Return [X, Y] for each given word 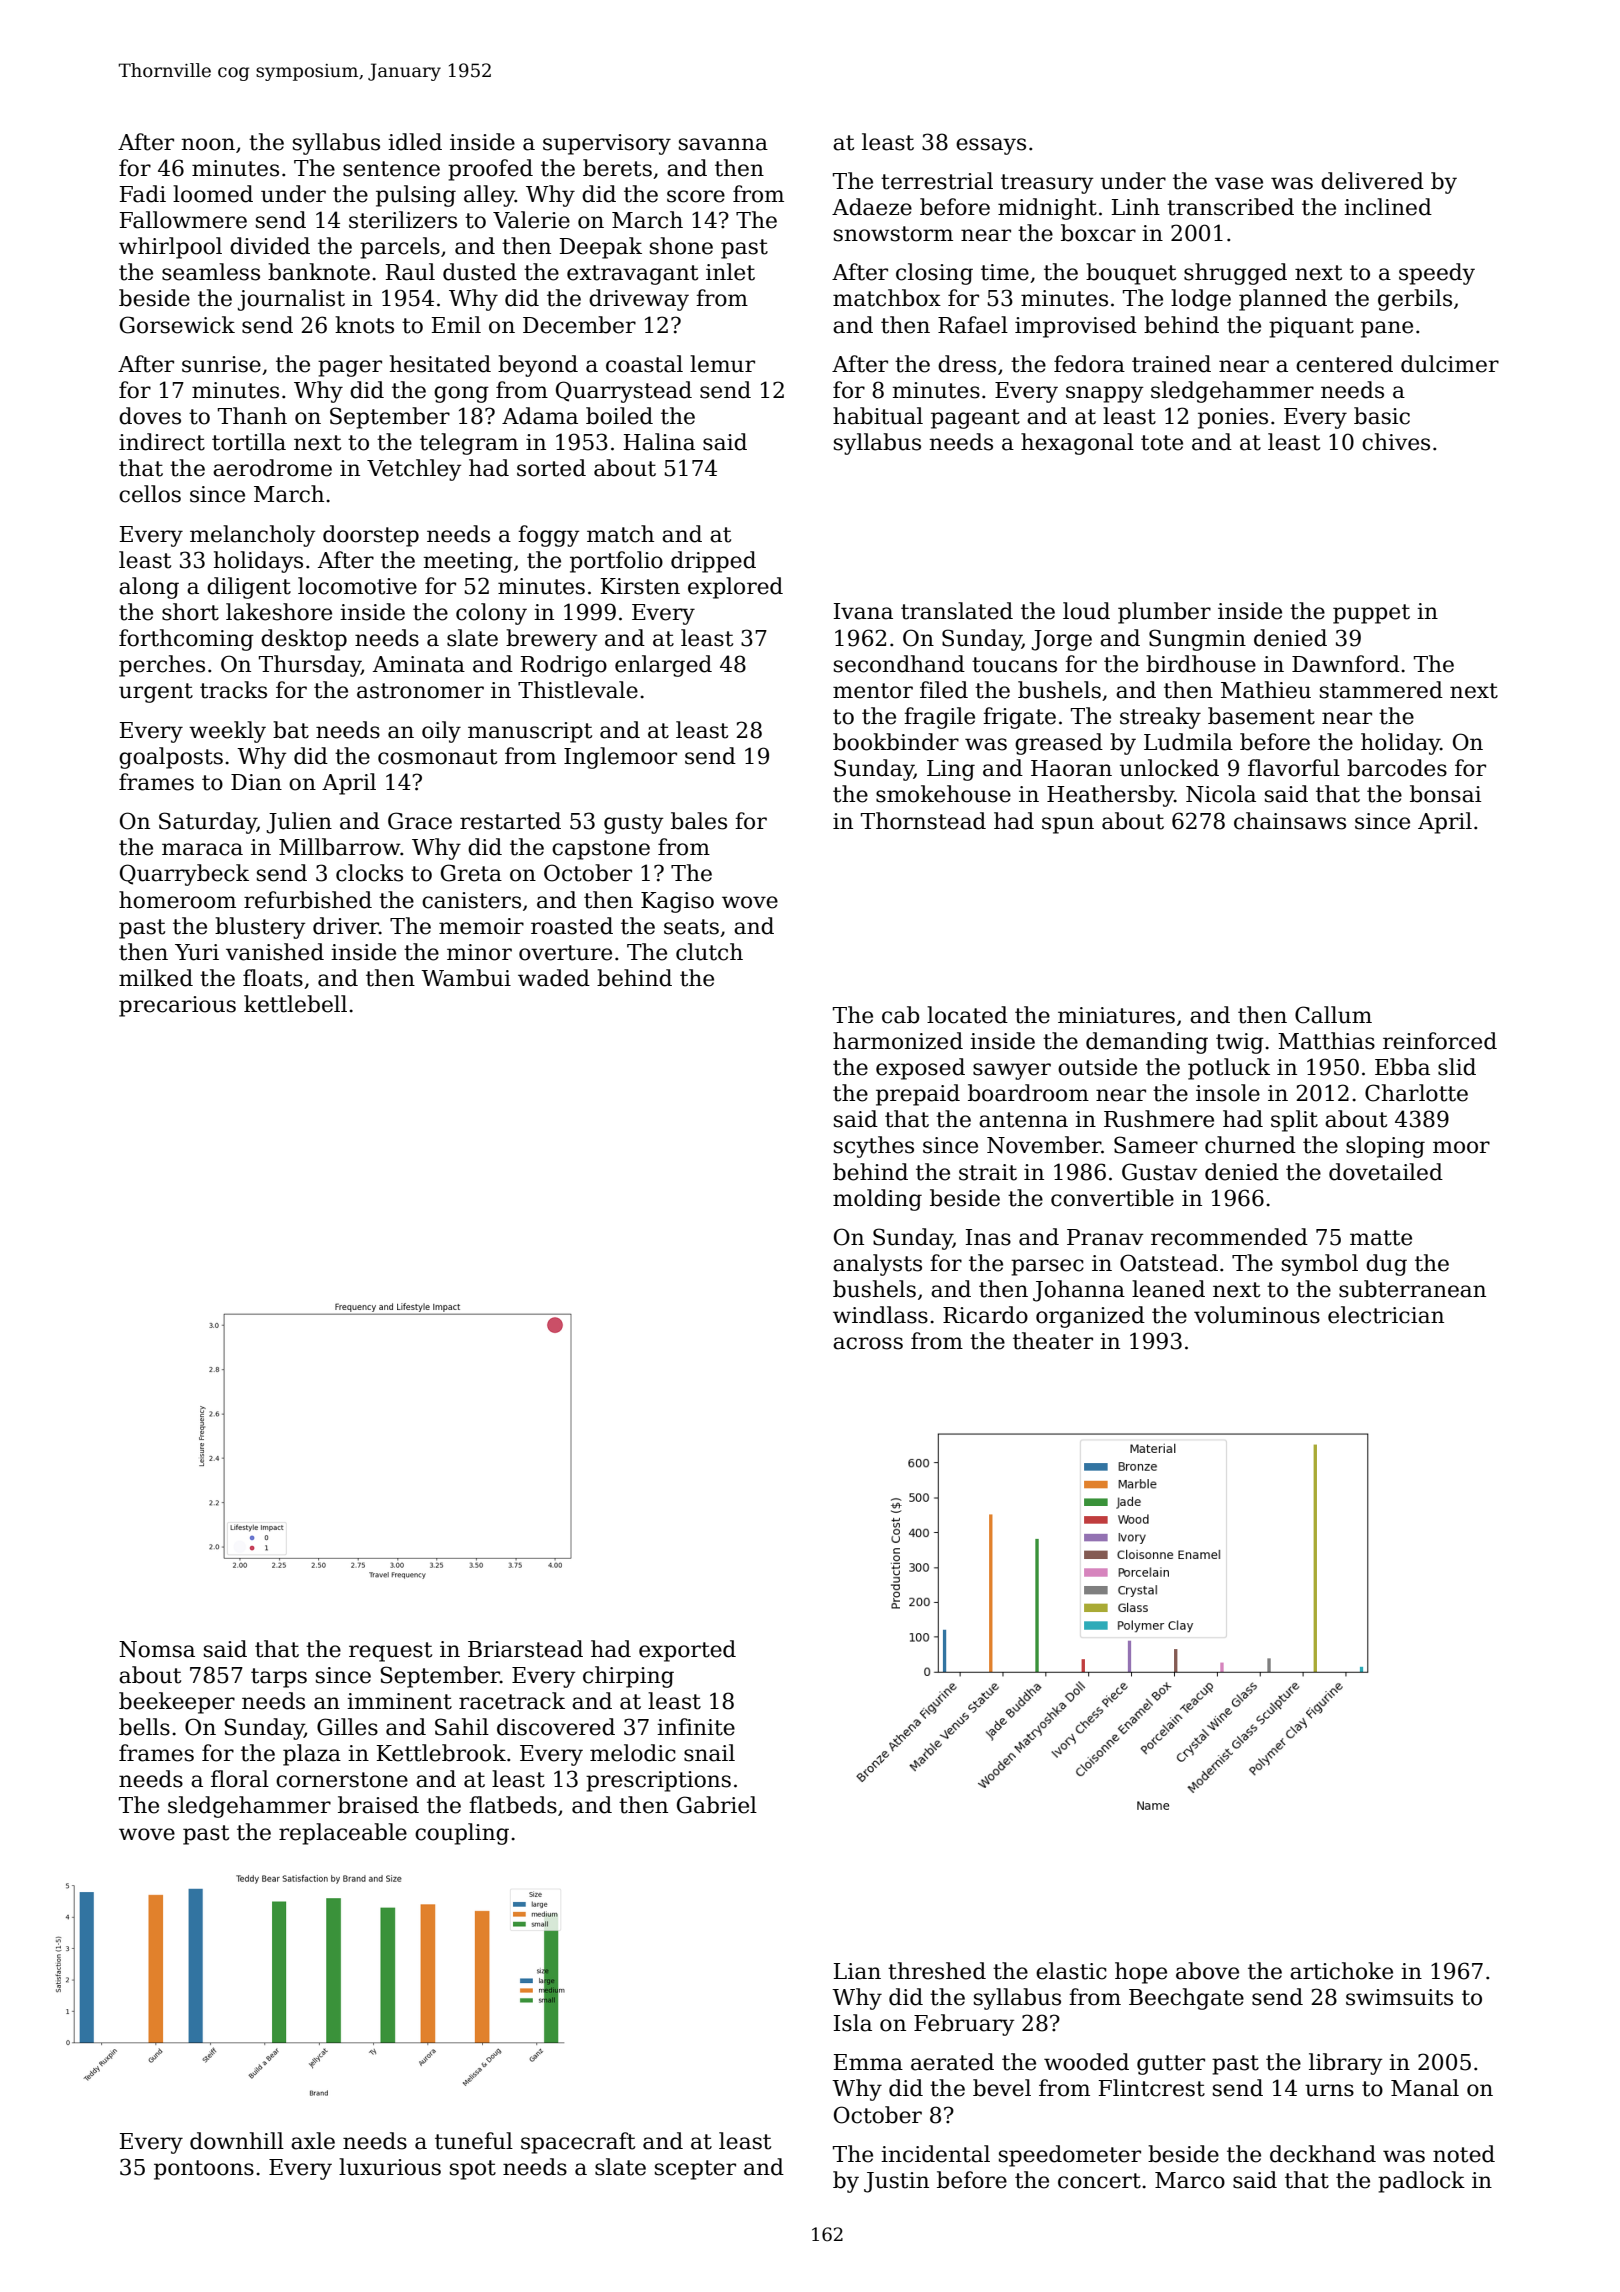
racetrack [512, 1701]
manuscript [530, 732]
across [868, 1343]
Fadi [143, 194]
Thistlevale [578, 690]
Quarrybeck [184, 875]
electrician [1386, 1315]
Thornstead [923, 821]
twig [1240, 1043]
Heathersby [1110, 796]
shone [681, 246]
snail [709, 1753]
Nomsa [157, 1649]
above [1207, 1971]
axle [313, 2141]
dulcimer [1450, 364]
